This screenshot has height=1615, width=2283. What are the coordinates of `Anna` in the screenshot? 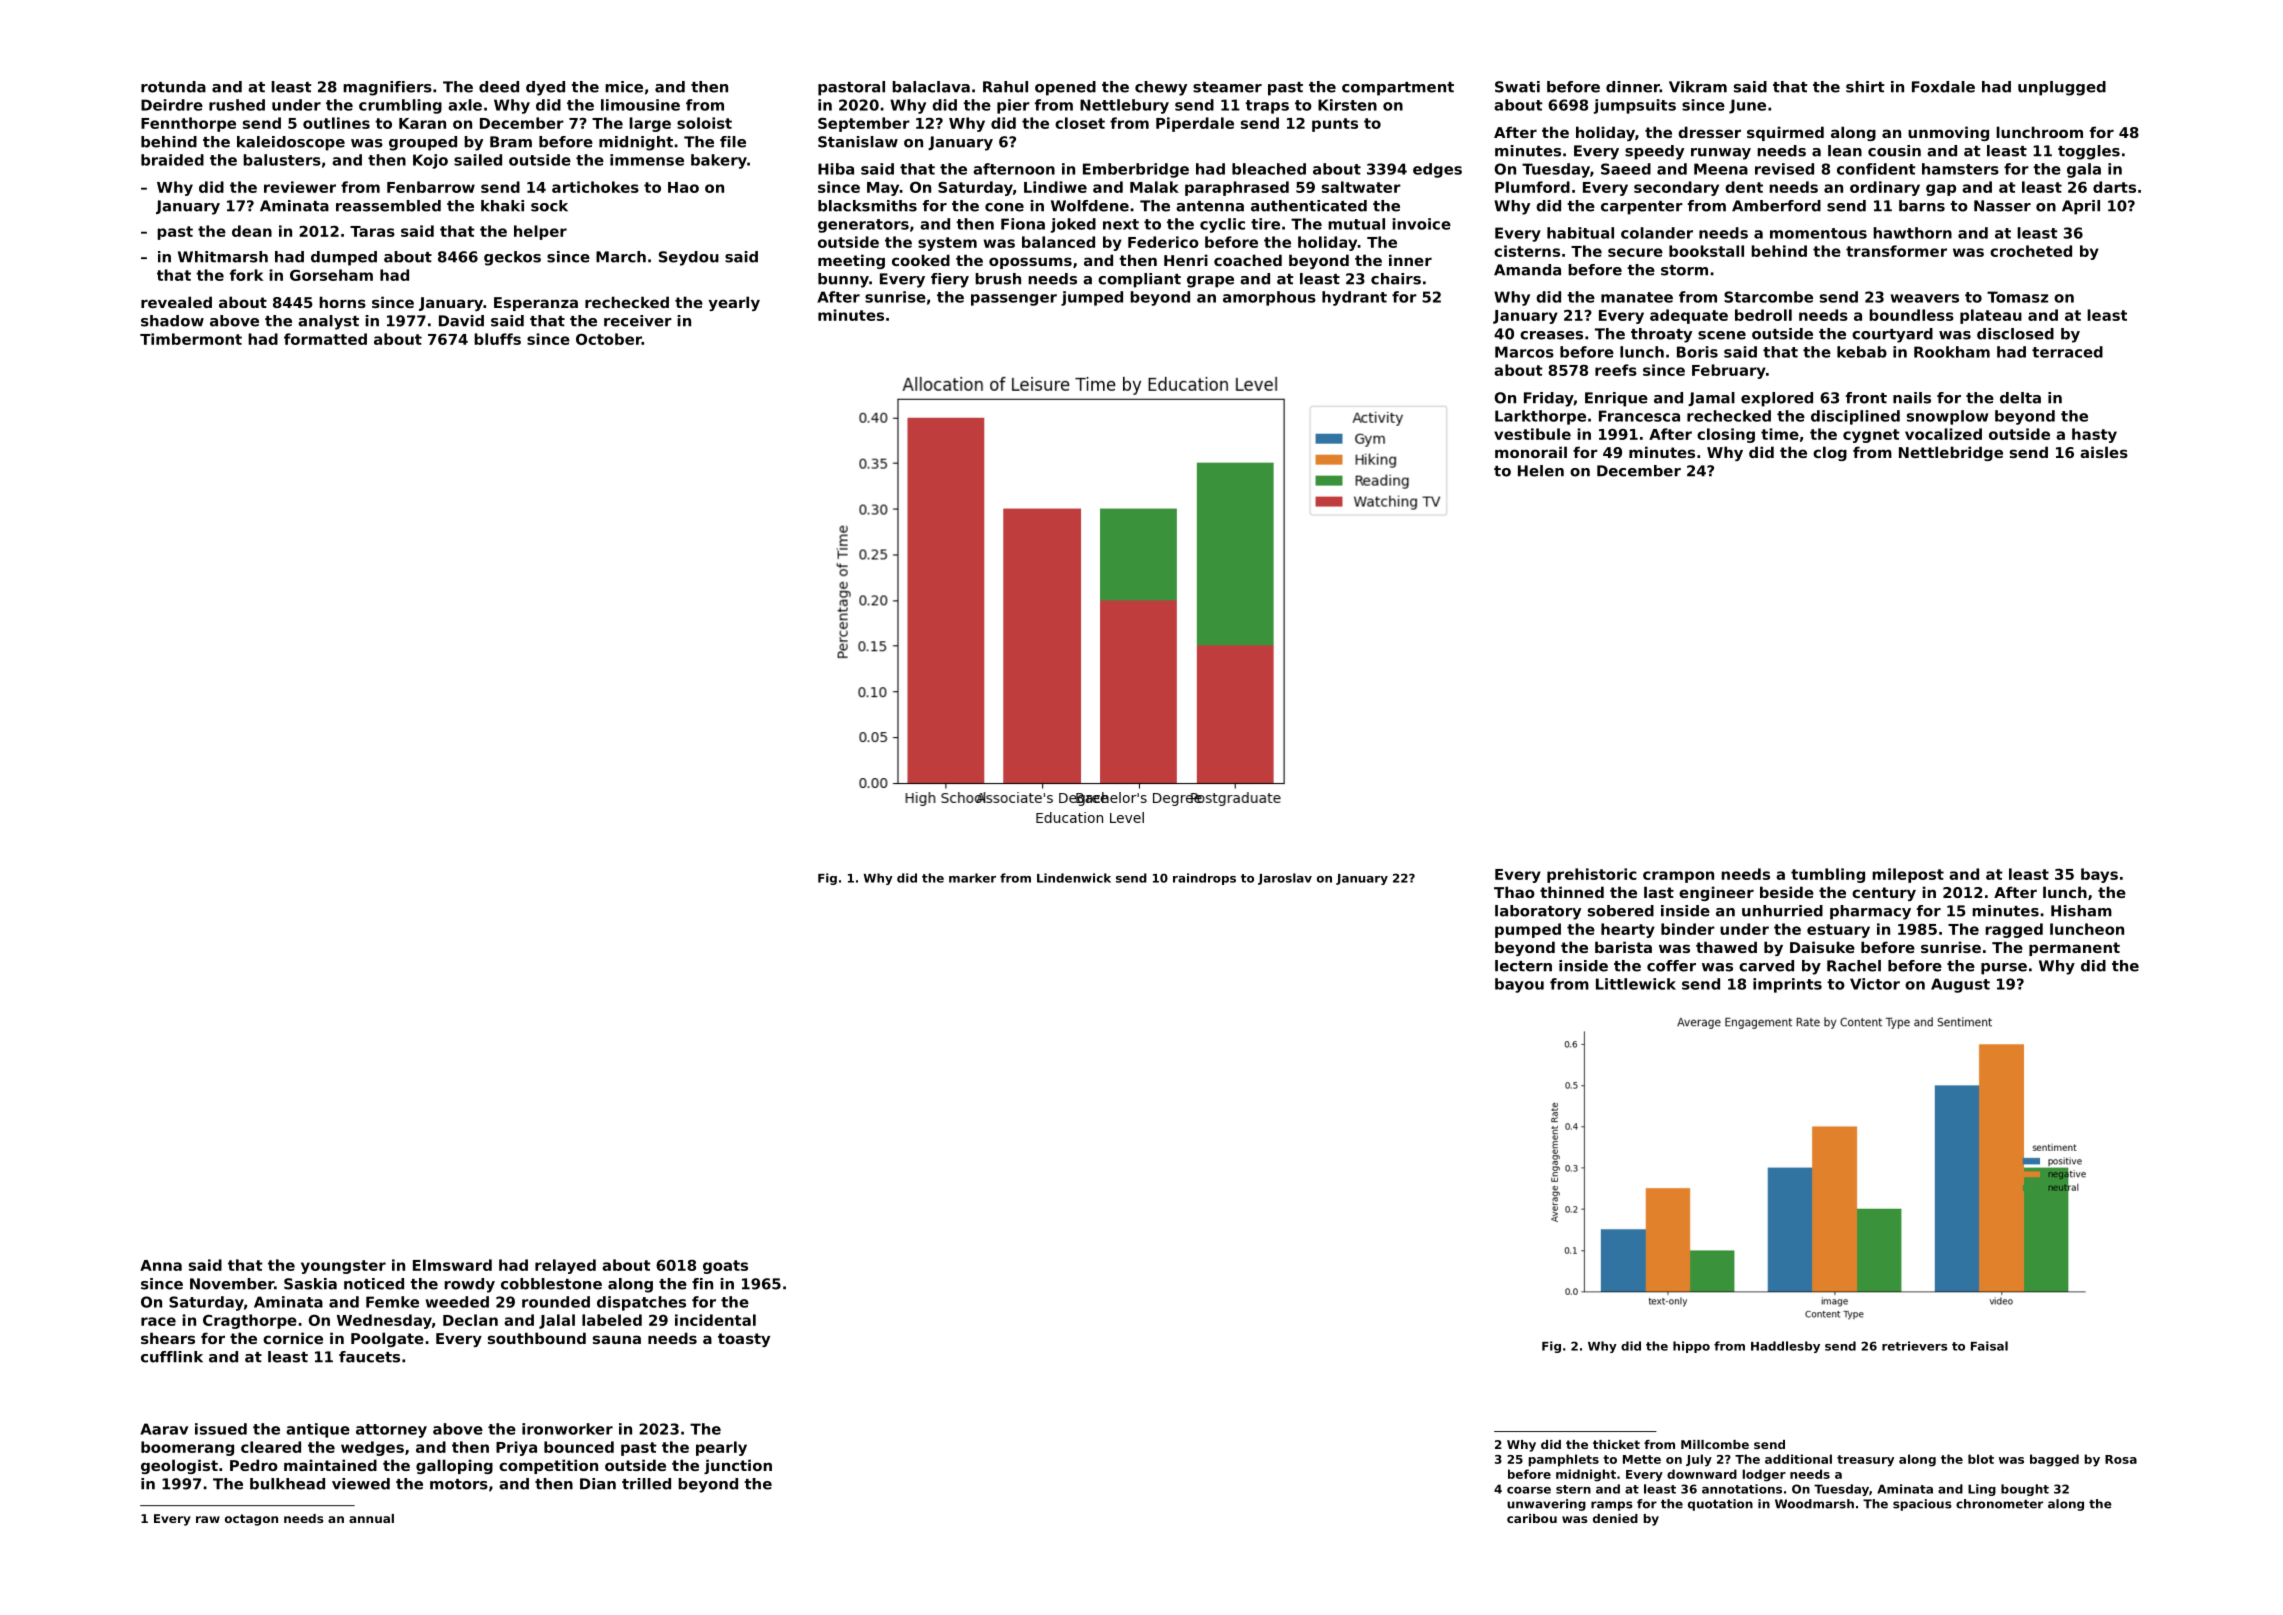 It's located at (161, 1265).
